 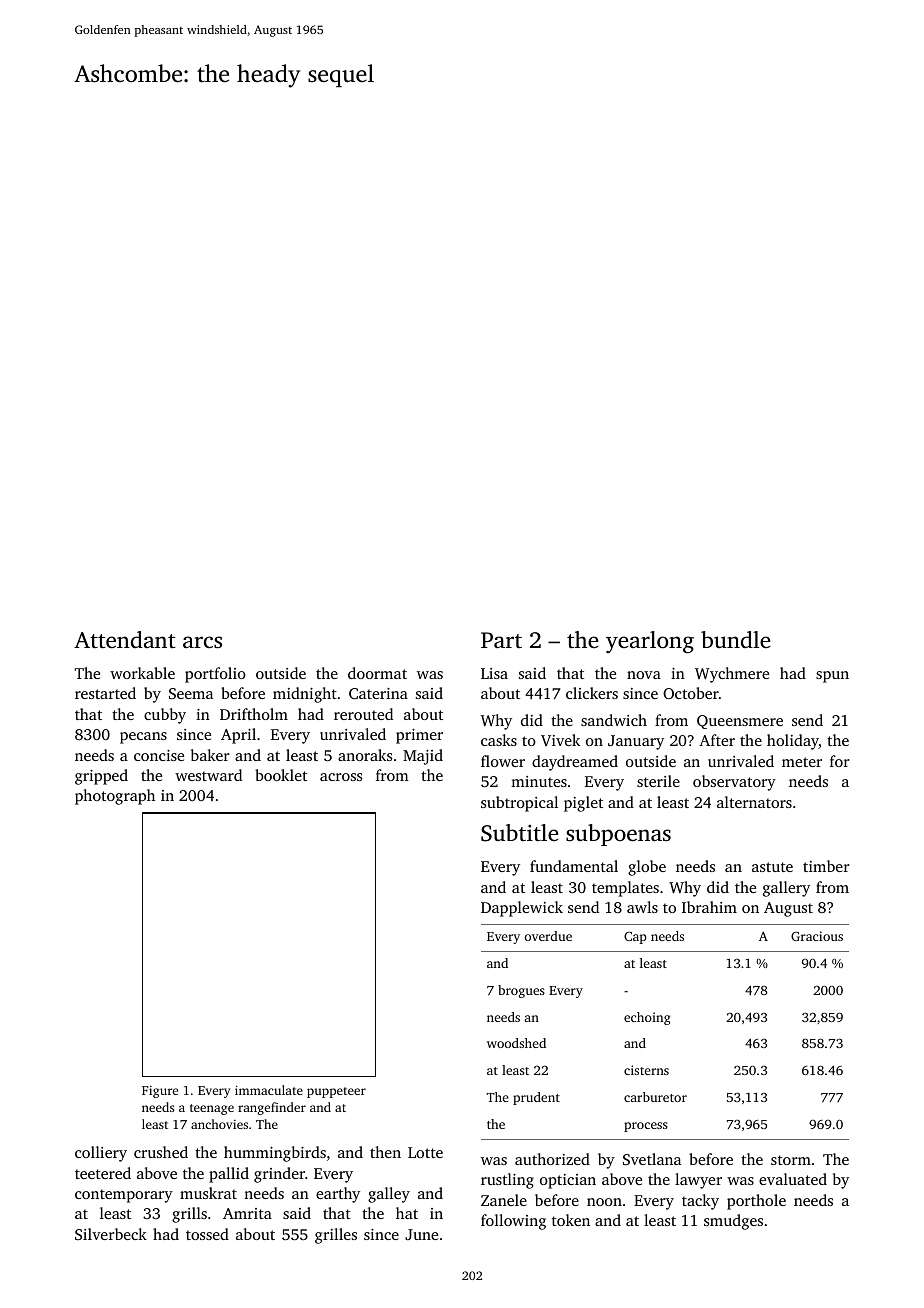 What do you see at coordinates (160, 1092) in the screenshot?
I see `Figure` at bounding box center [160, 1092].
